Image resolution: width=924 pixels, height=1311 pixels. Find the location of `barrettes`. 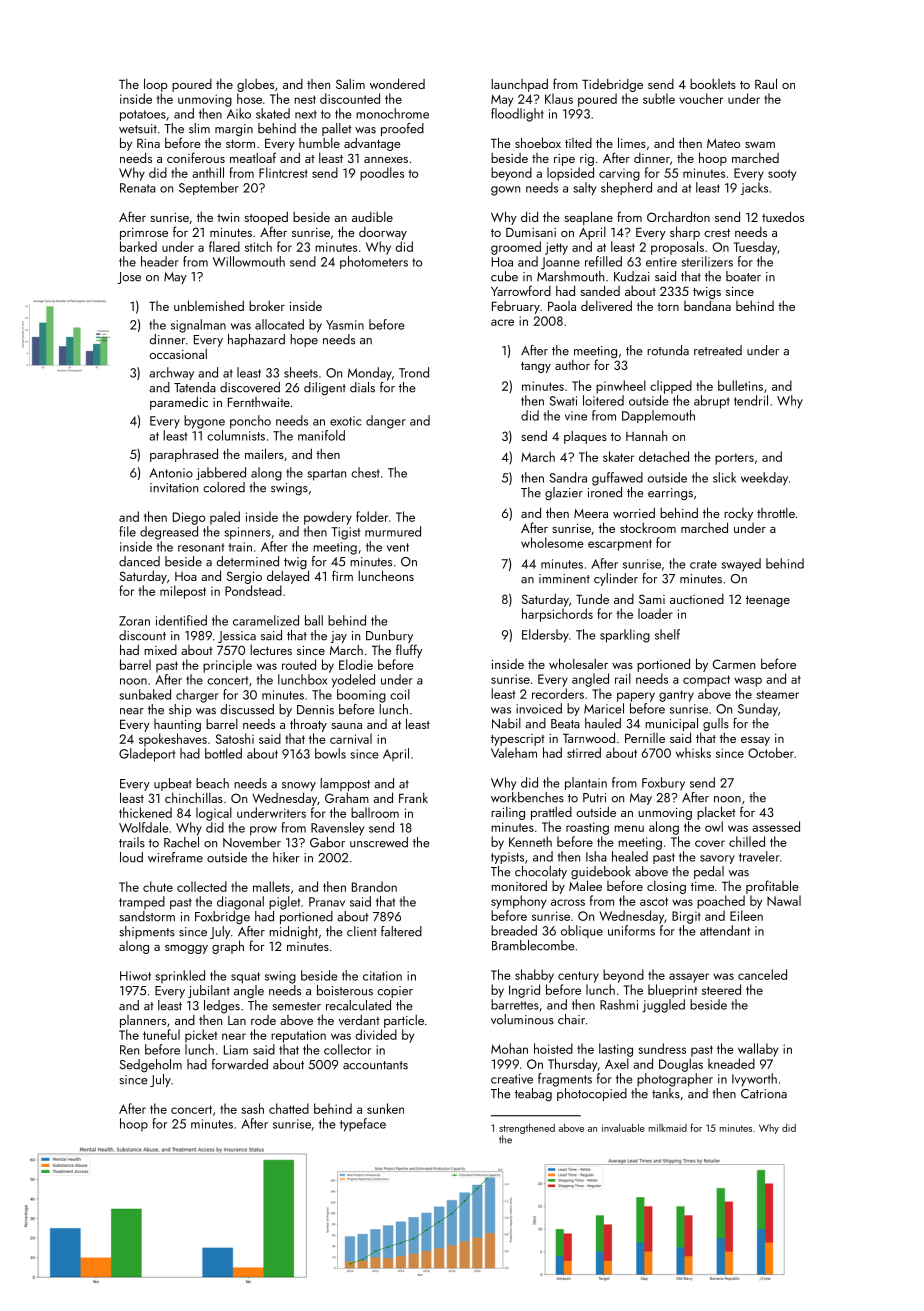

barrettes is located at coordinates (515, 1004).
